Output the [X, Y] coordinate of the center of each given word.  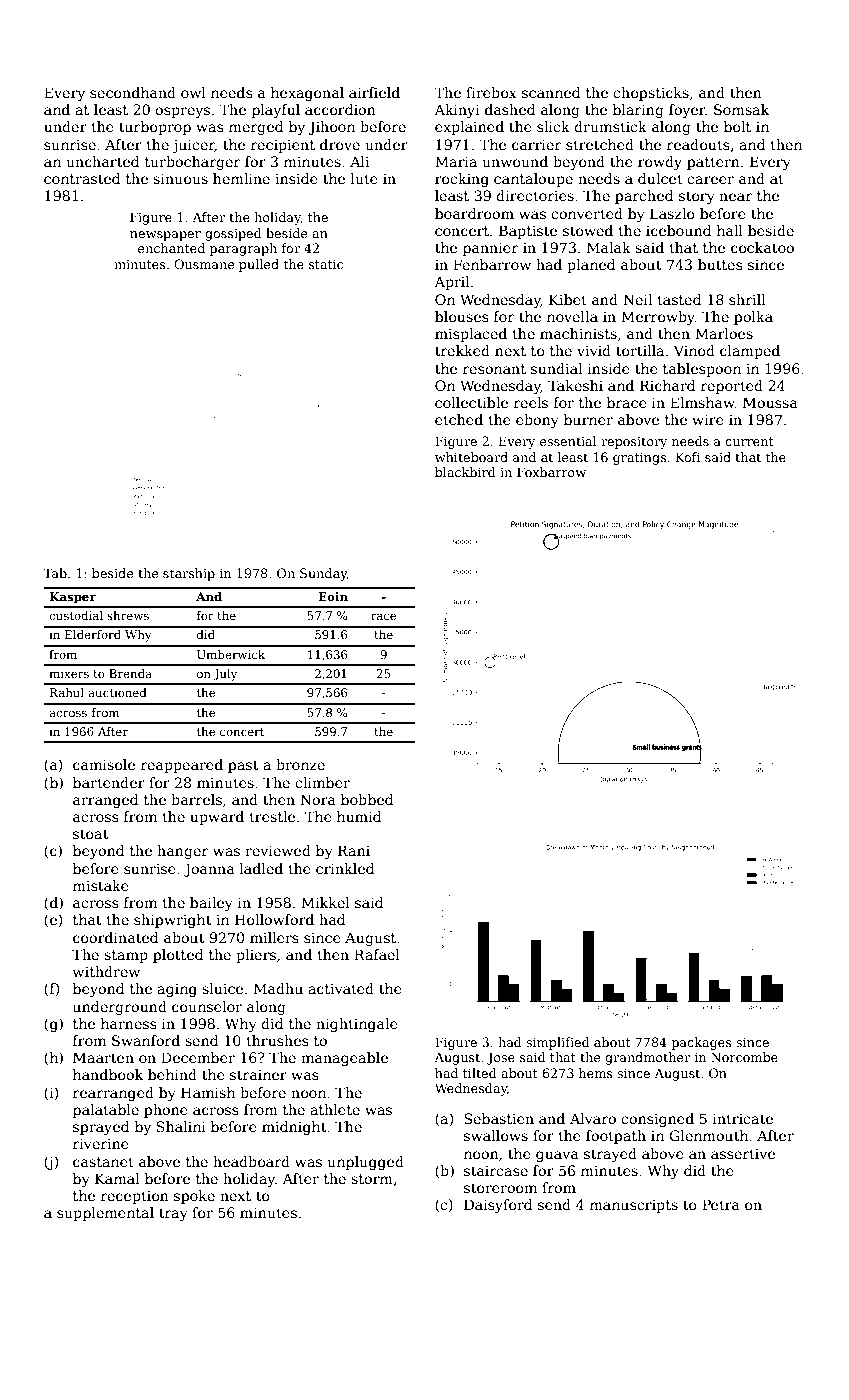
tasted [680, 299]
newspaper [165, 236]
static [326, 264]
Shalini [181, 1126]
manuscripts [634, 1206]
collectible [471, 402]
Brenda [130, 673]
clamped [750, 352]
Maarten [103, 1057]
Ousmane [204, 264]
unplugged [366, 1163]
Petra [721, 1204]
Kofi [688, 457]
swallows [496, 1135]
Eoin [333, 596]
